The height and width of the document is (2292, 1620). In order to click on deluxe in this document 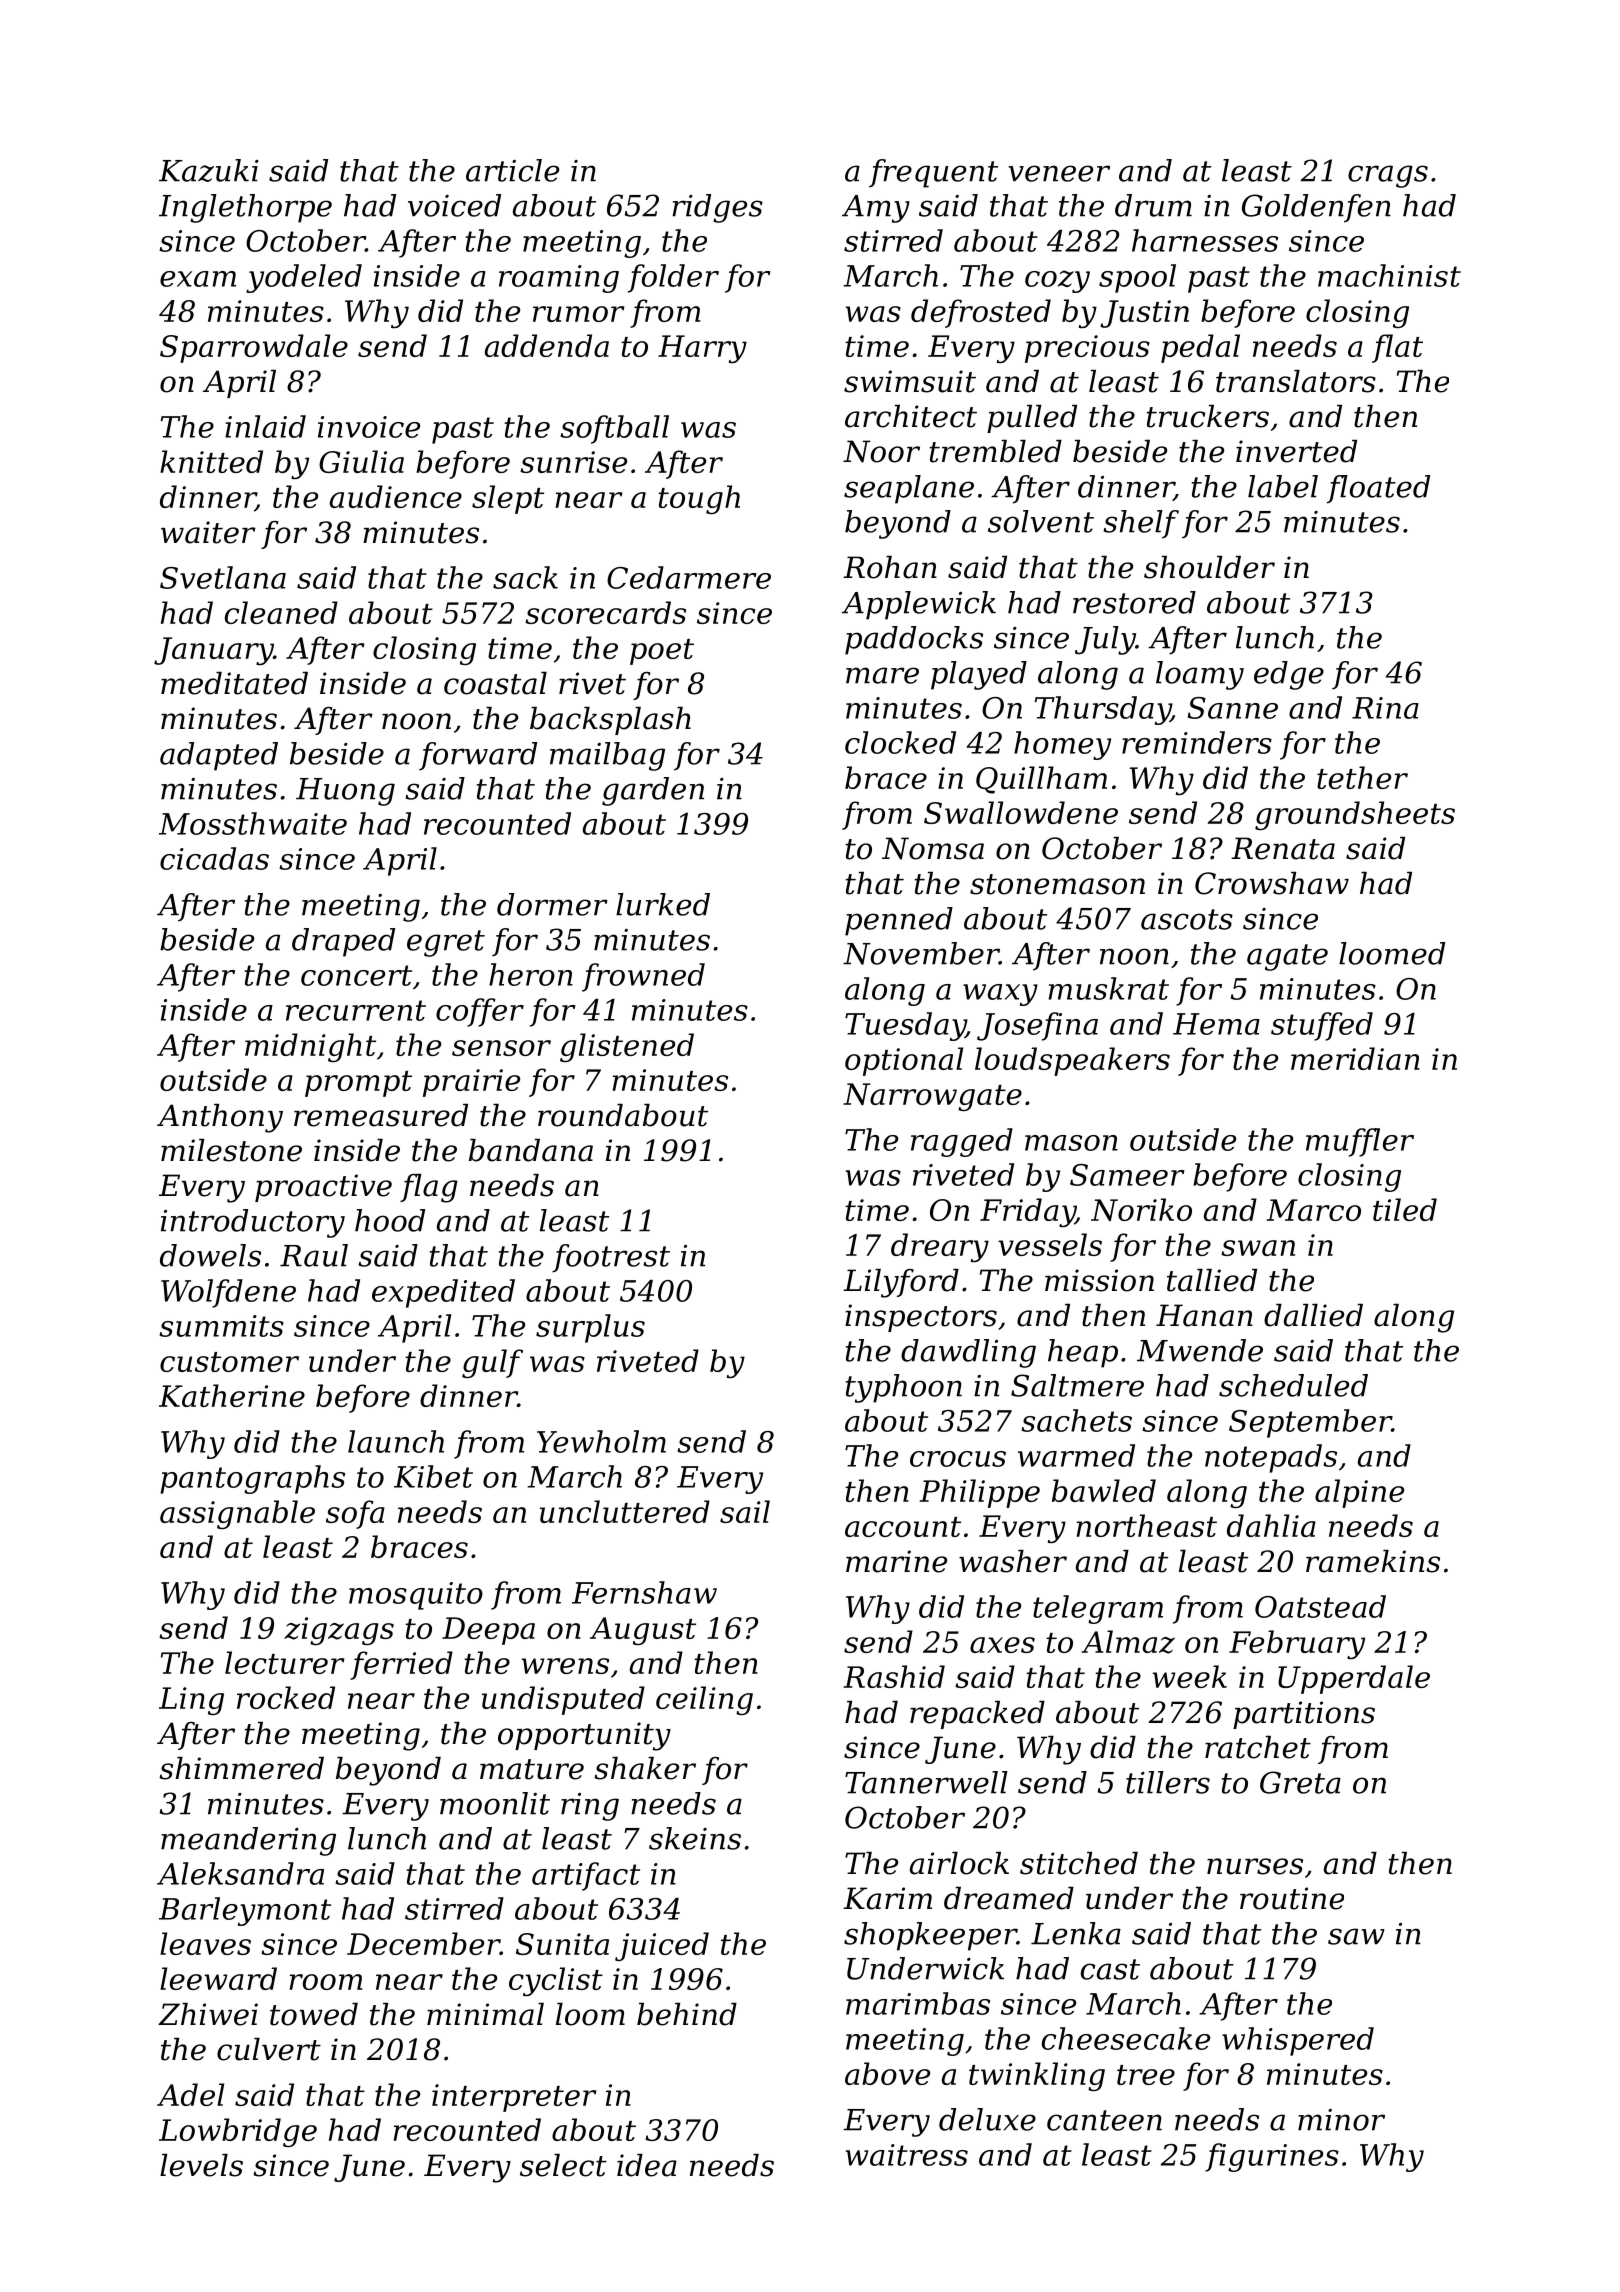, I will do `click(987, 2119)`.
